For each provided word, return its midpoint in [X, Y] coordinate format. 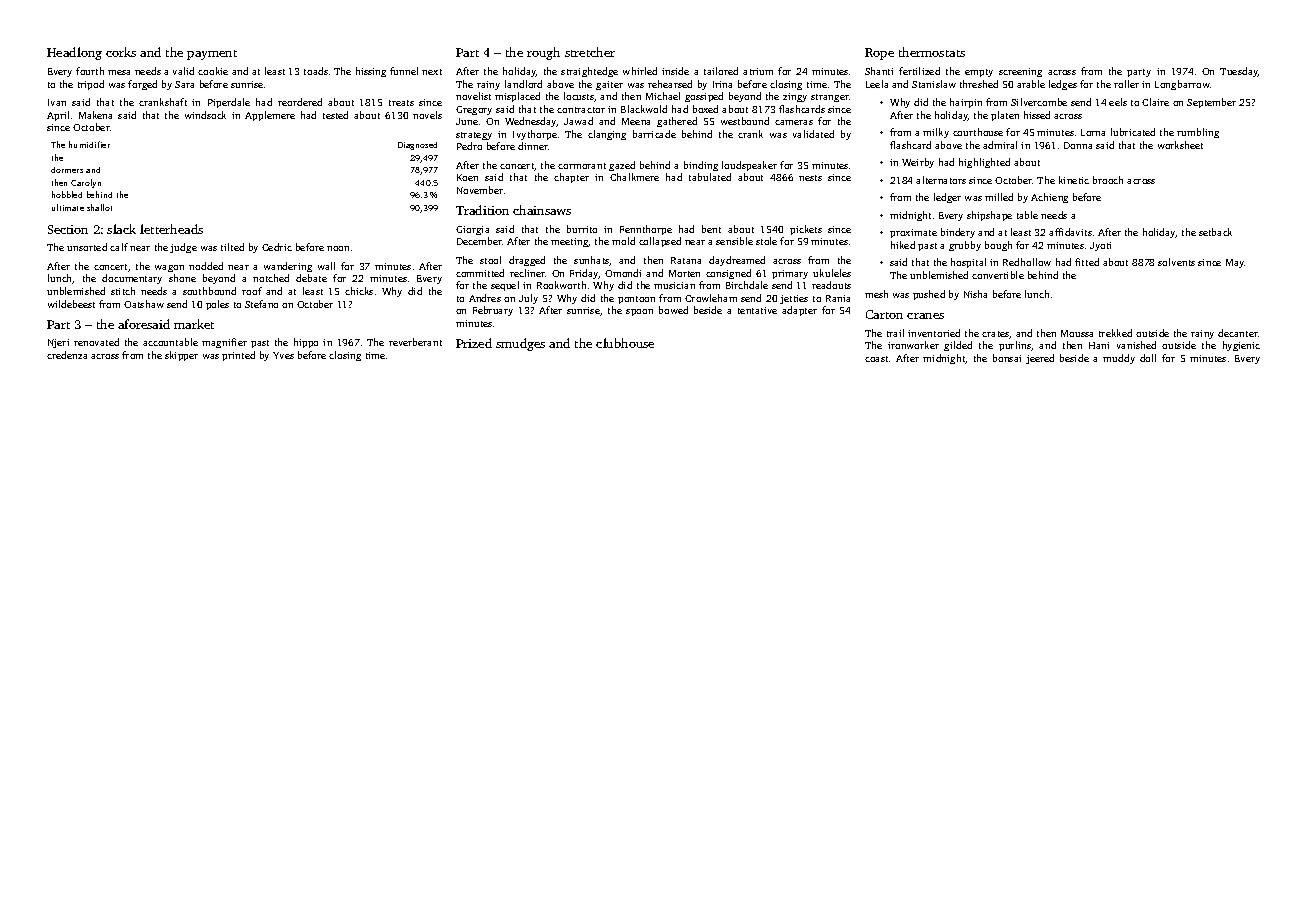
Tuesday [1239, 72]
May [1235, 263]
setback [1215, 232]
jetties [794, 299]
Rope [879, 54]
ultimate [68, 207]
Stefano [261, 304]
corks [121, 52]
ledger [947, 198]
